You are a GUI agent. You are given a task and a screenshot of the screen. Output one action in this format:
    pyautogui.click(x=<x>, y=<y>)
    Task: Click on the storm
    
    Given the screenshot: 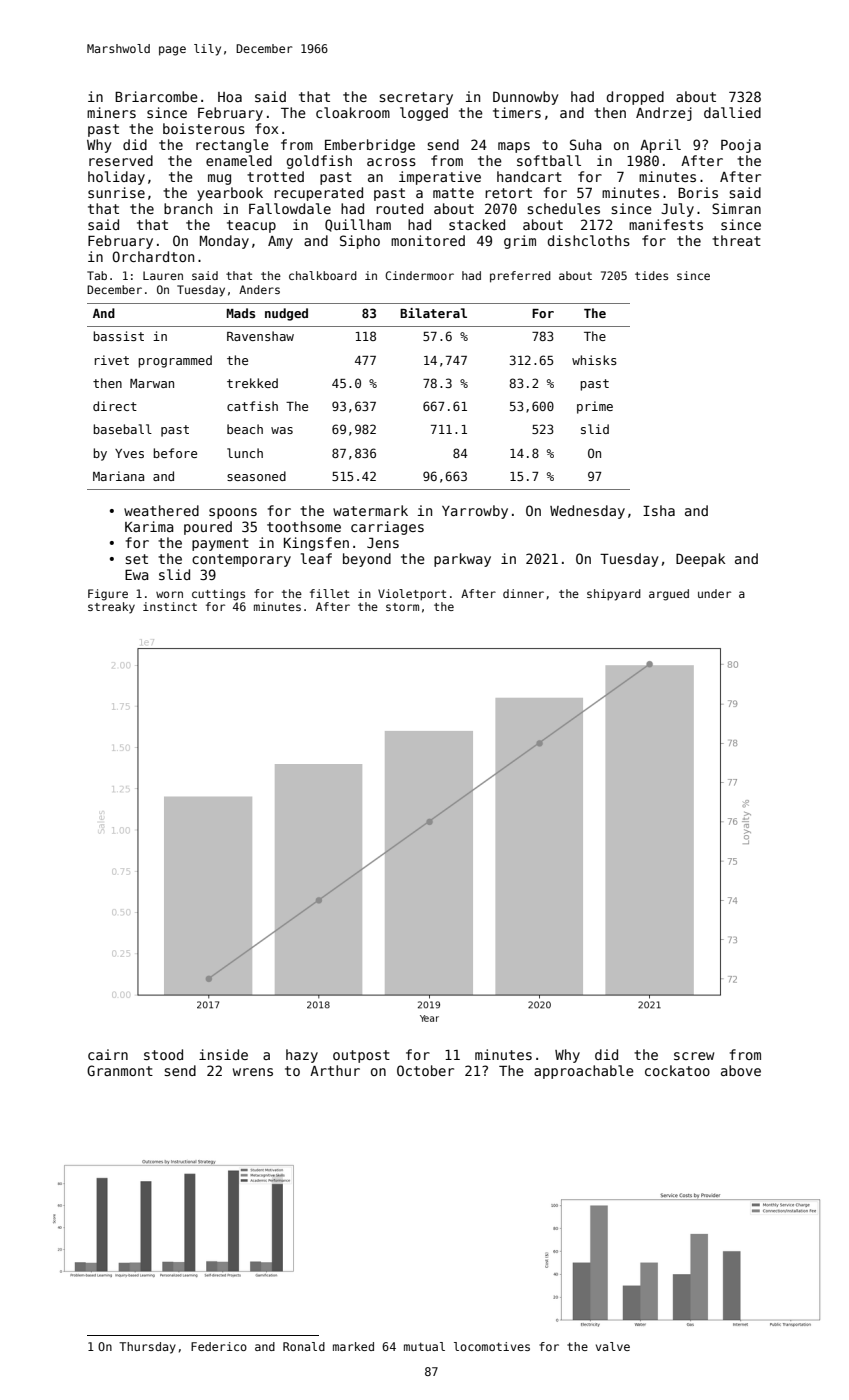 What is the action you would take?
    pyautogui.click(x=402, y=607)
